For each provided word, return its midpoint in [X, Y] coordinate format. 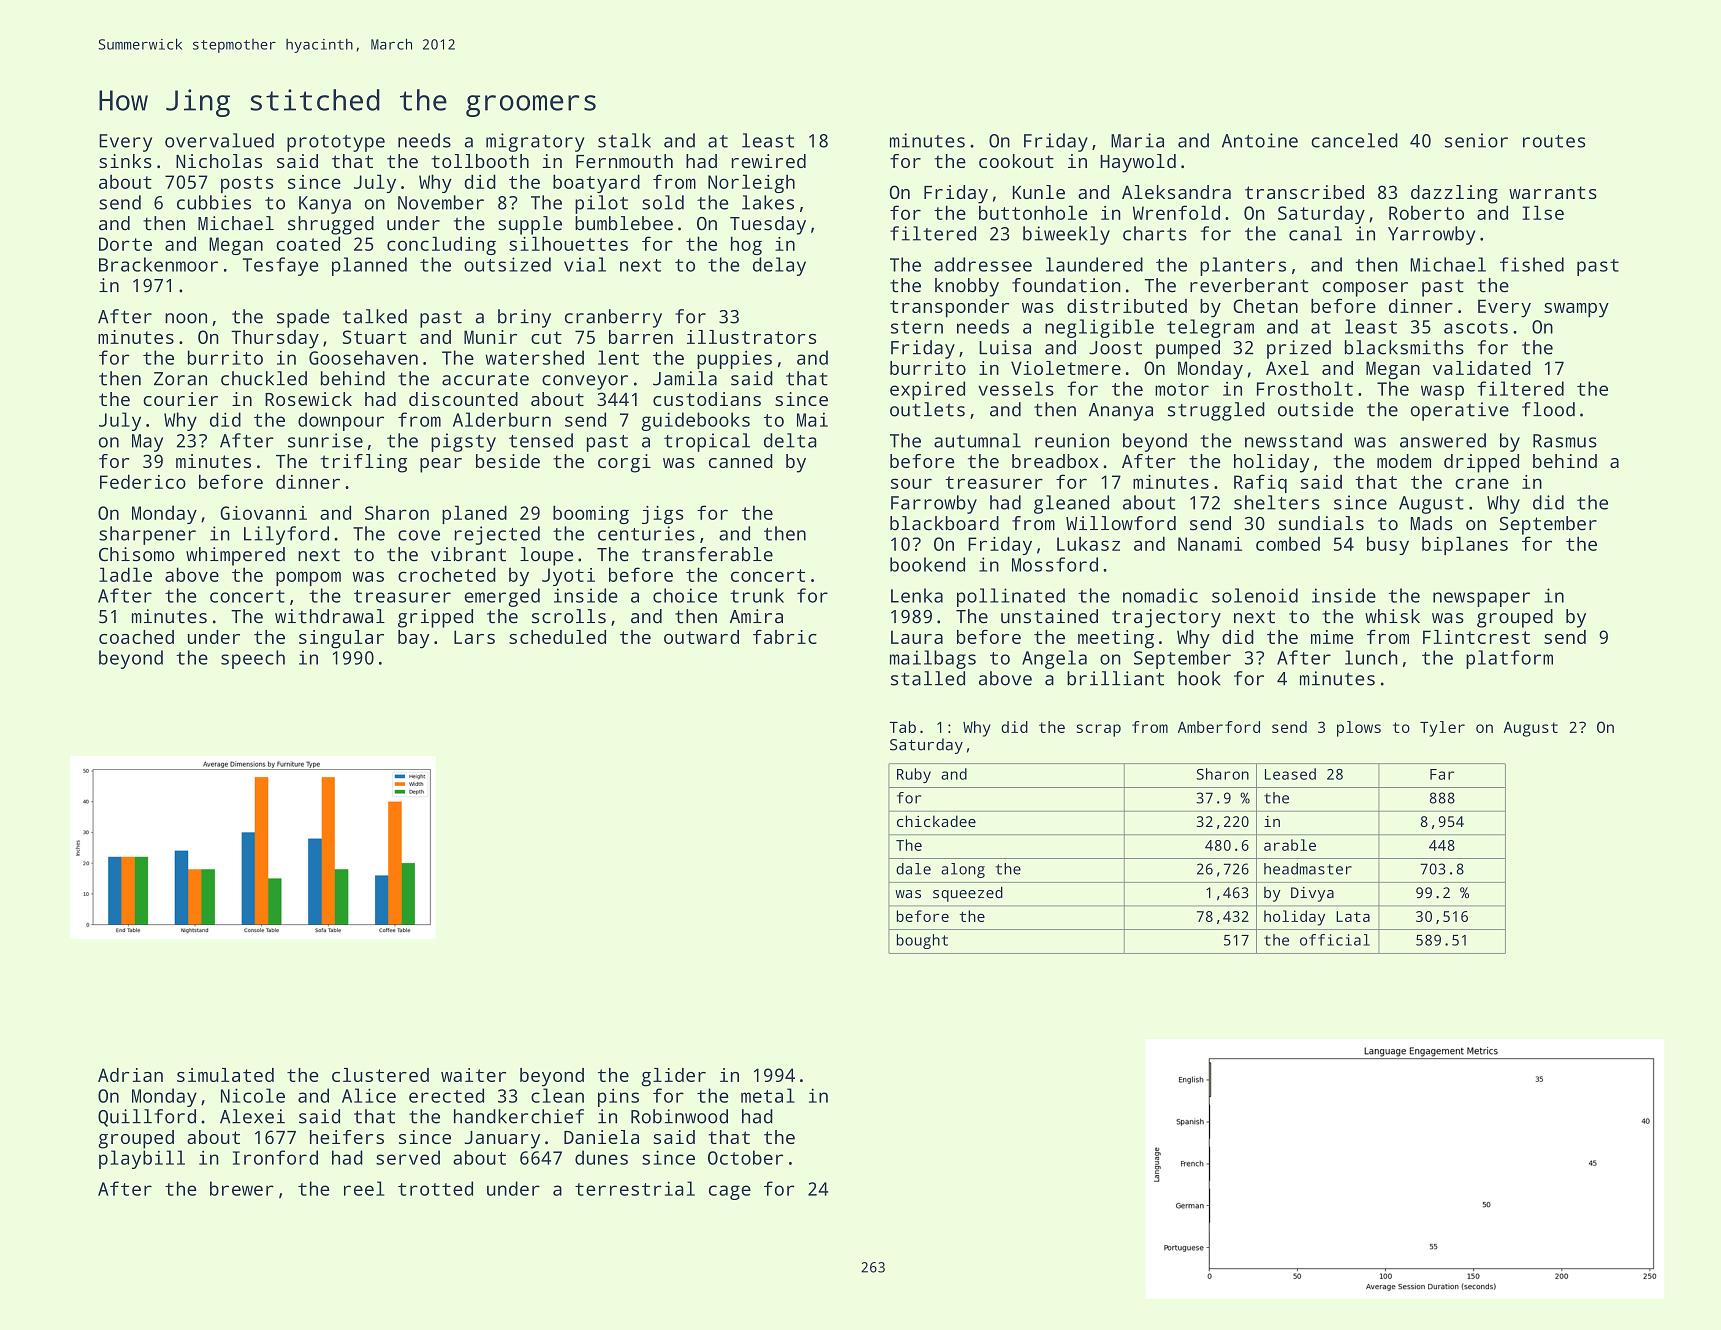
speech [253, 659]
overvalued [219, 140]
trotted [435, 1188]
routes [1554, 141]
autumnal [977, 440]
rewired [769, 161]
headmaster [1308, 869]
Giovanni [263, 513]
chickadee [936, 821]
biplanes [1465, 545]
